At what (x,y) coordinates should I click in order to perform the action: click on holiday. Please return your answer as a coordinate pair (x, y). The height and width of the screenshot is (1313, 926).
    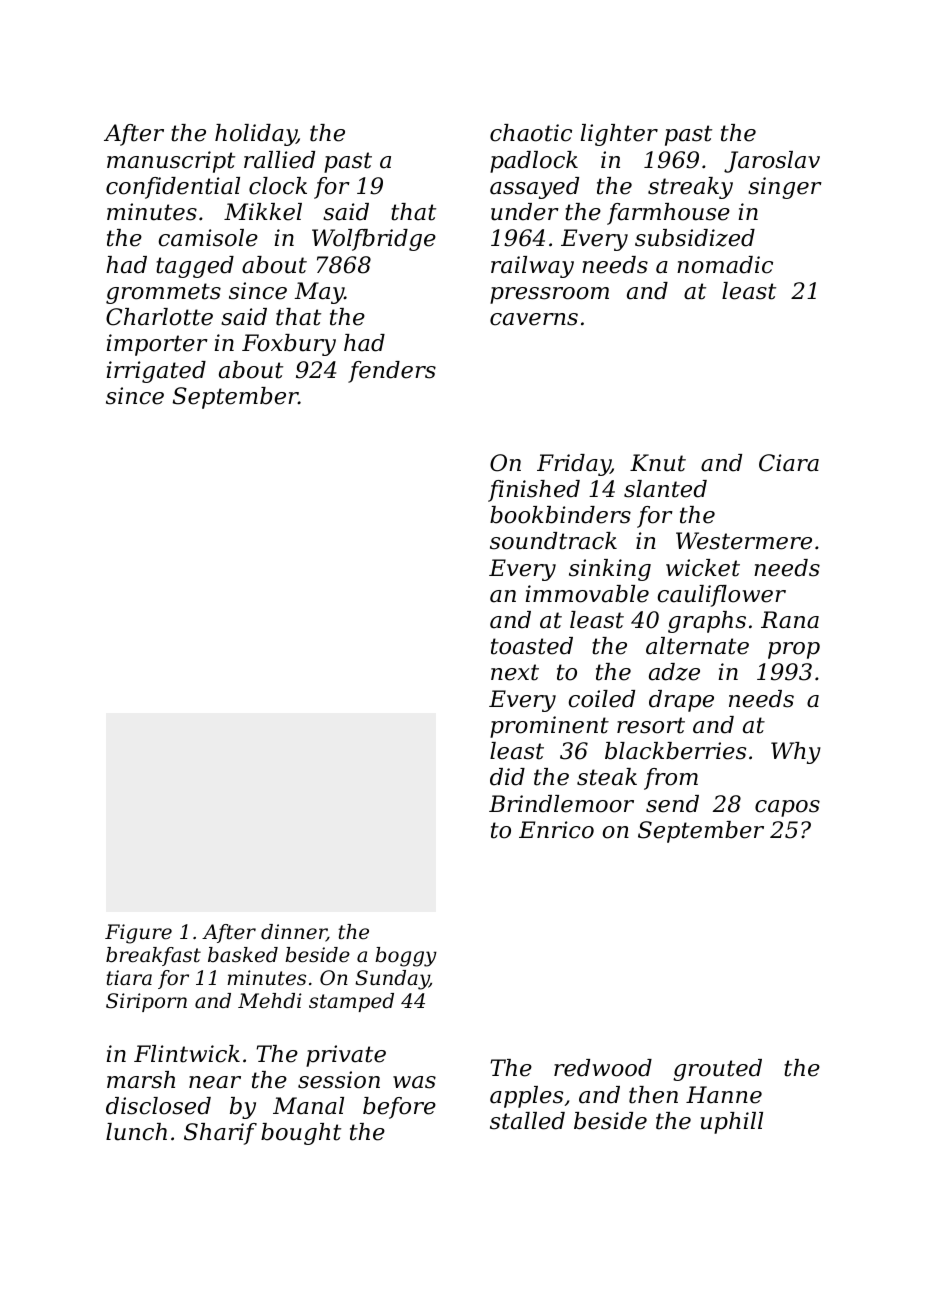
    Looking at the image, I should click on (256, 135).
